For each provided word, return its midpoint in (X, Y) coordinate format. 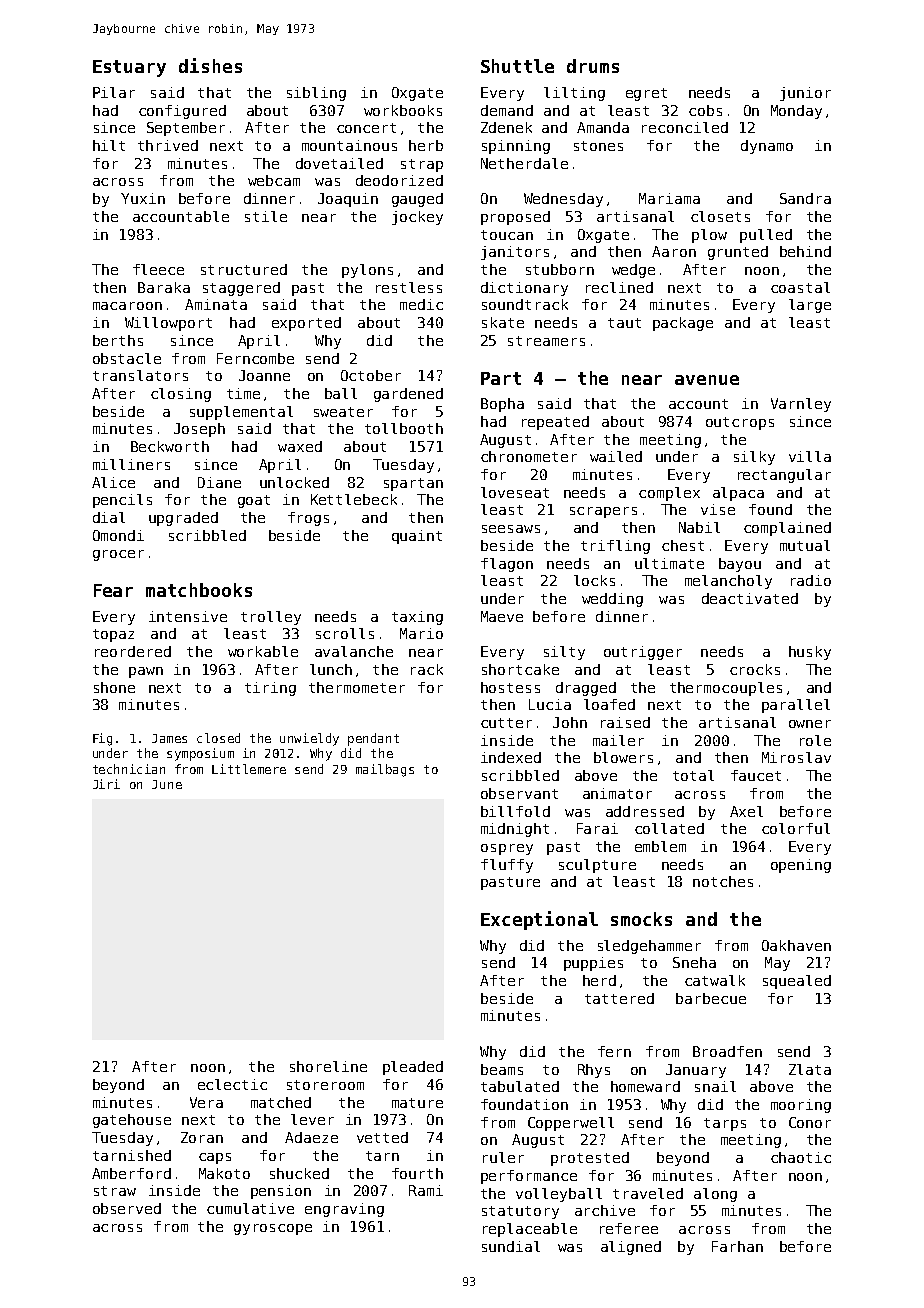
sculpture (597, 866)
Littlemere (249, 769)
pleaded (413, 1068)
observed (127, 1208)
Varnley (801, 405)
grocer (118, 555)
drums (593, 66)
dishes (210, 65)
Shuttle (517, 66)
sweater (343, 412)
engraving (344, 1210)
